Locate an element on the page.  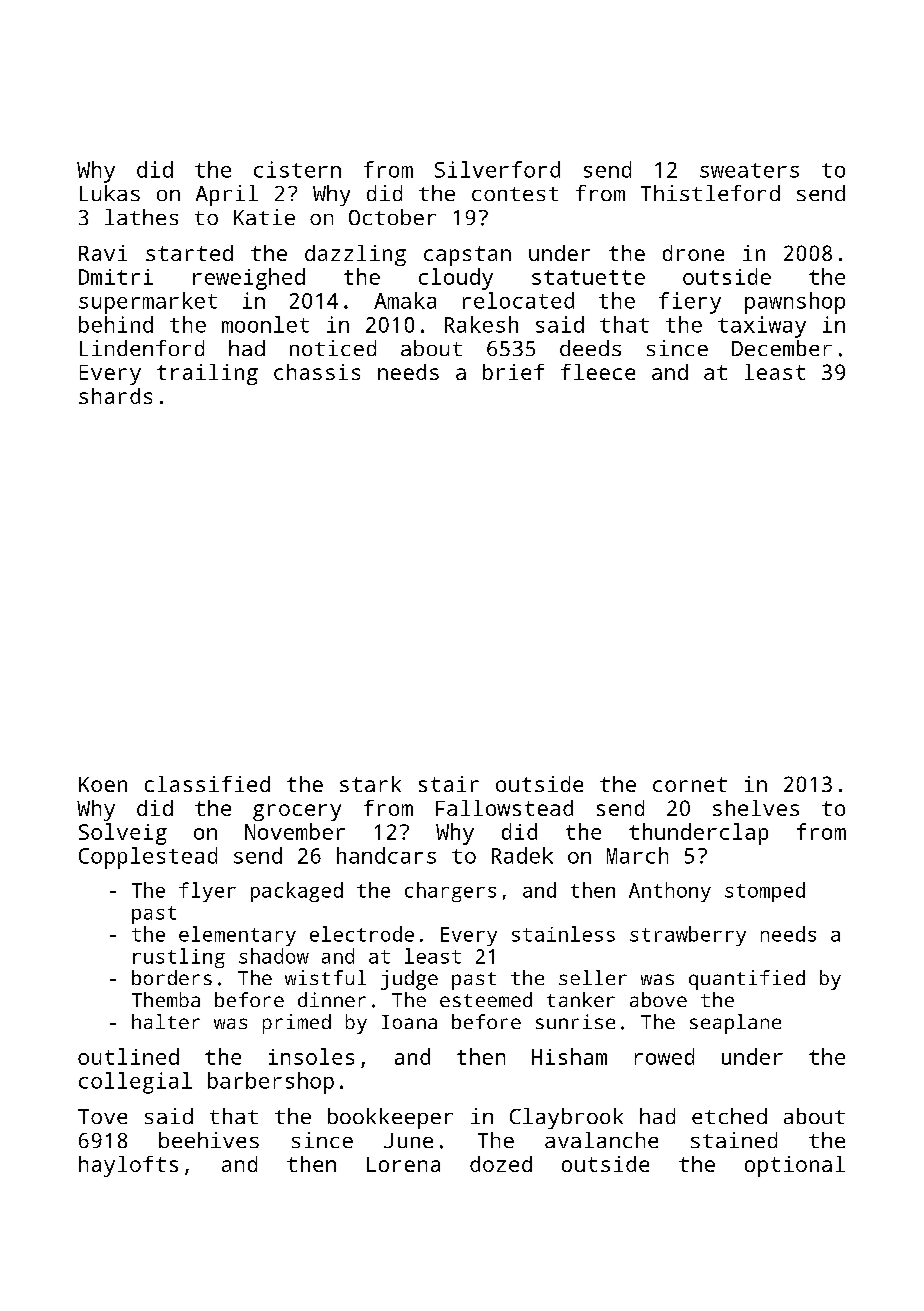
Koen is located at coordinates (103, 784).
